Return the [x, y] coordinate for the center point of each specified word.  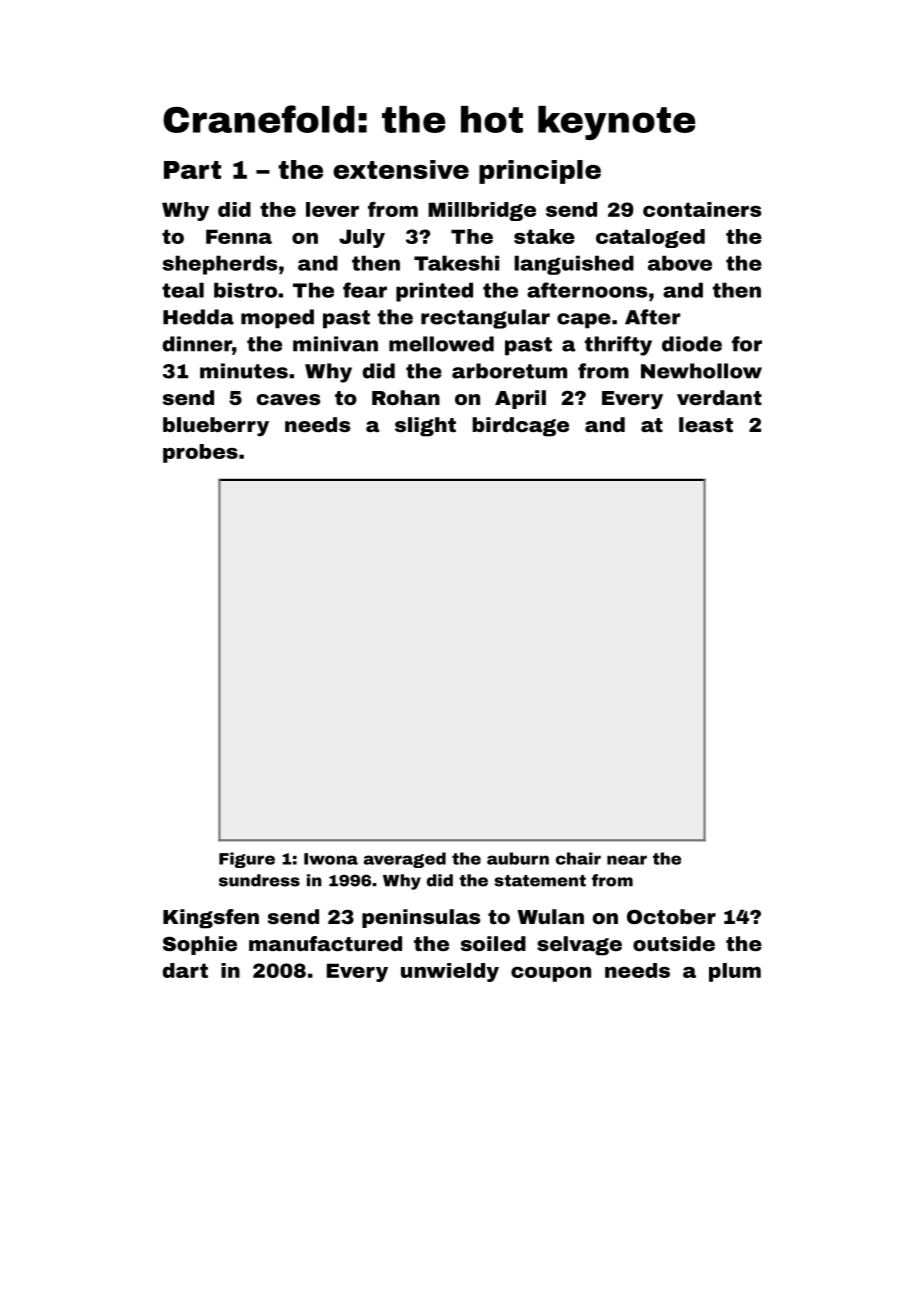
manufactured [325, 943]
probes [200, 453]
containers [702, 209]
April [520, 399]
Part [192, 170]
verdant [719, 397]
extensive [401, 169]
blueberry [216, 427]
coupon [551, 974]
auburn [518, 858]
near [627, 860]
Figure [247, 860]
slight [425, 427]
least [706, 424]
